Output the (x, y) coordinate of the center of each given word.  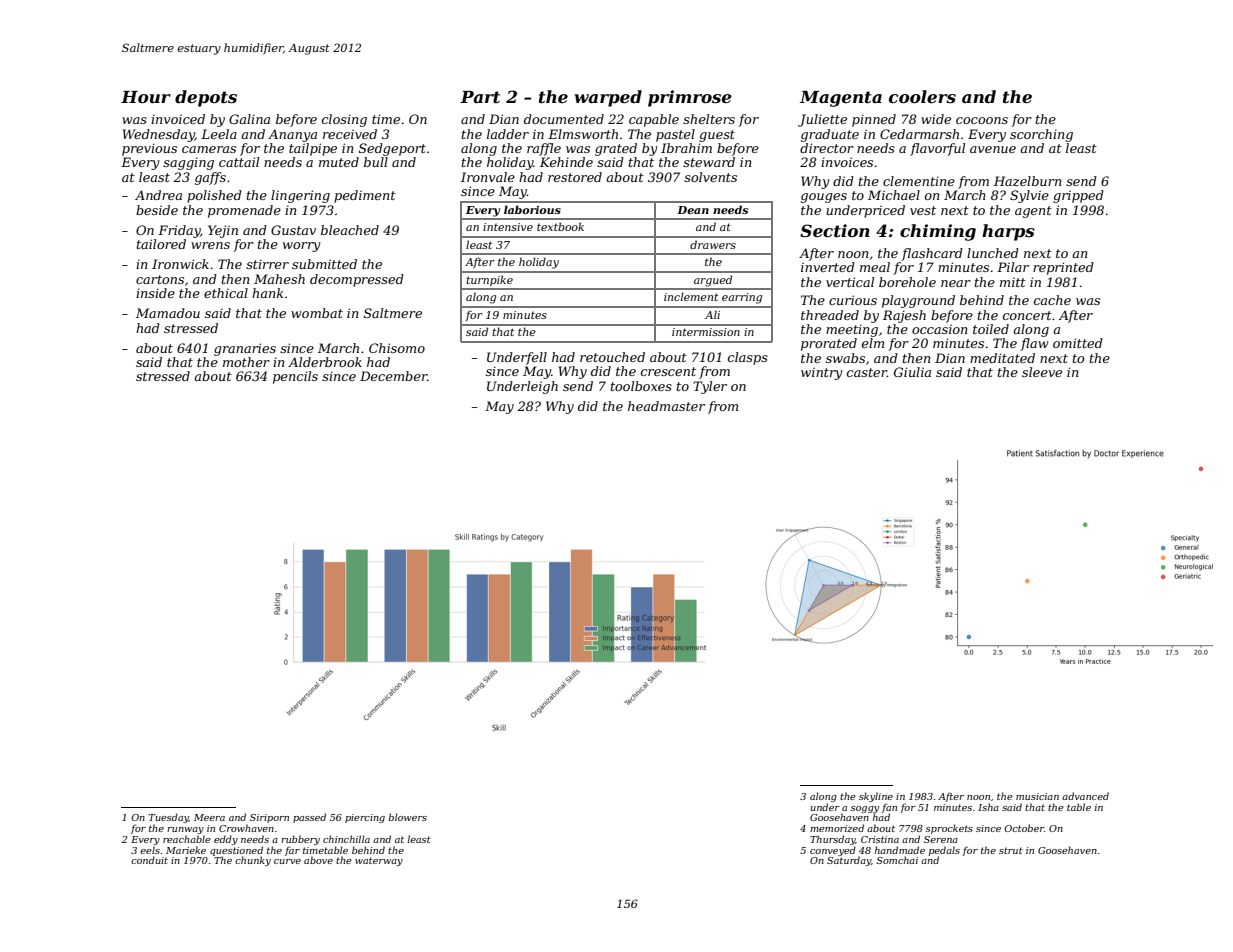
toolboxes (641, 386)
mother (246, 362)
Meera (209, 817)
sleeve (1042, 372)
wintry (822, 373)
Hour (146, 97)
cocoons (982, 120)
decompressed (357, 280)
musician (1037, 796)
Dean (693, 210)
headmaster (666, 406)
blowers (407, 817)
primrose (690, 98)
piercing (365, 818)
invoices (847, 162)
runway (185, 830)
